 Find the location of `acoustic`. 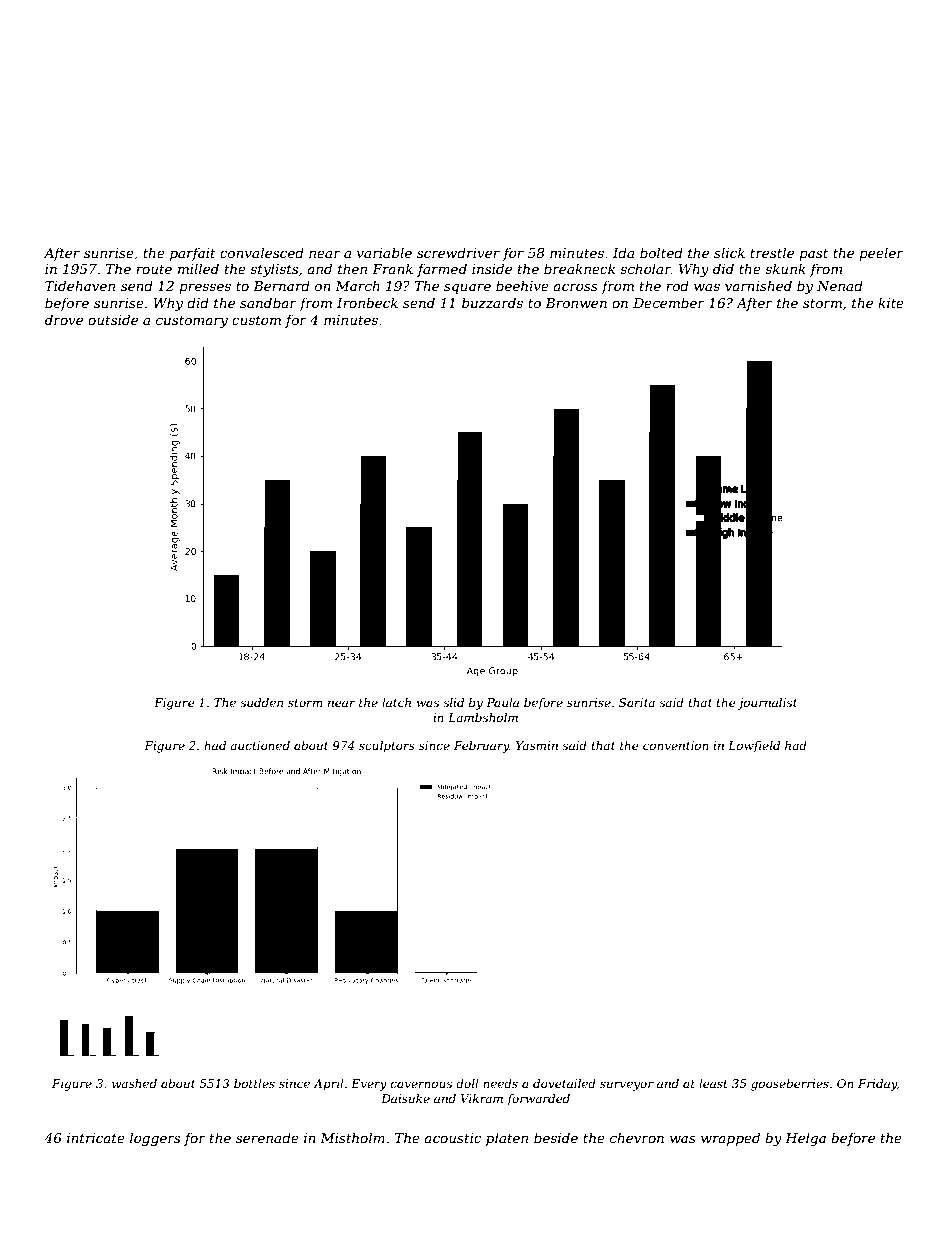

acoustic is located at coordinates (453, 1138).
